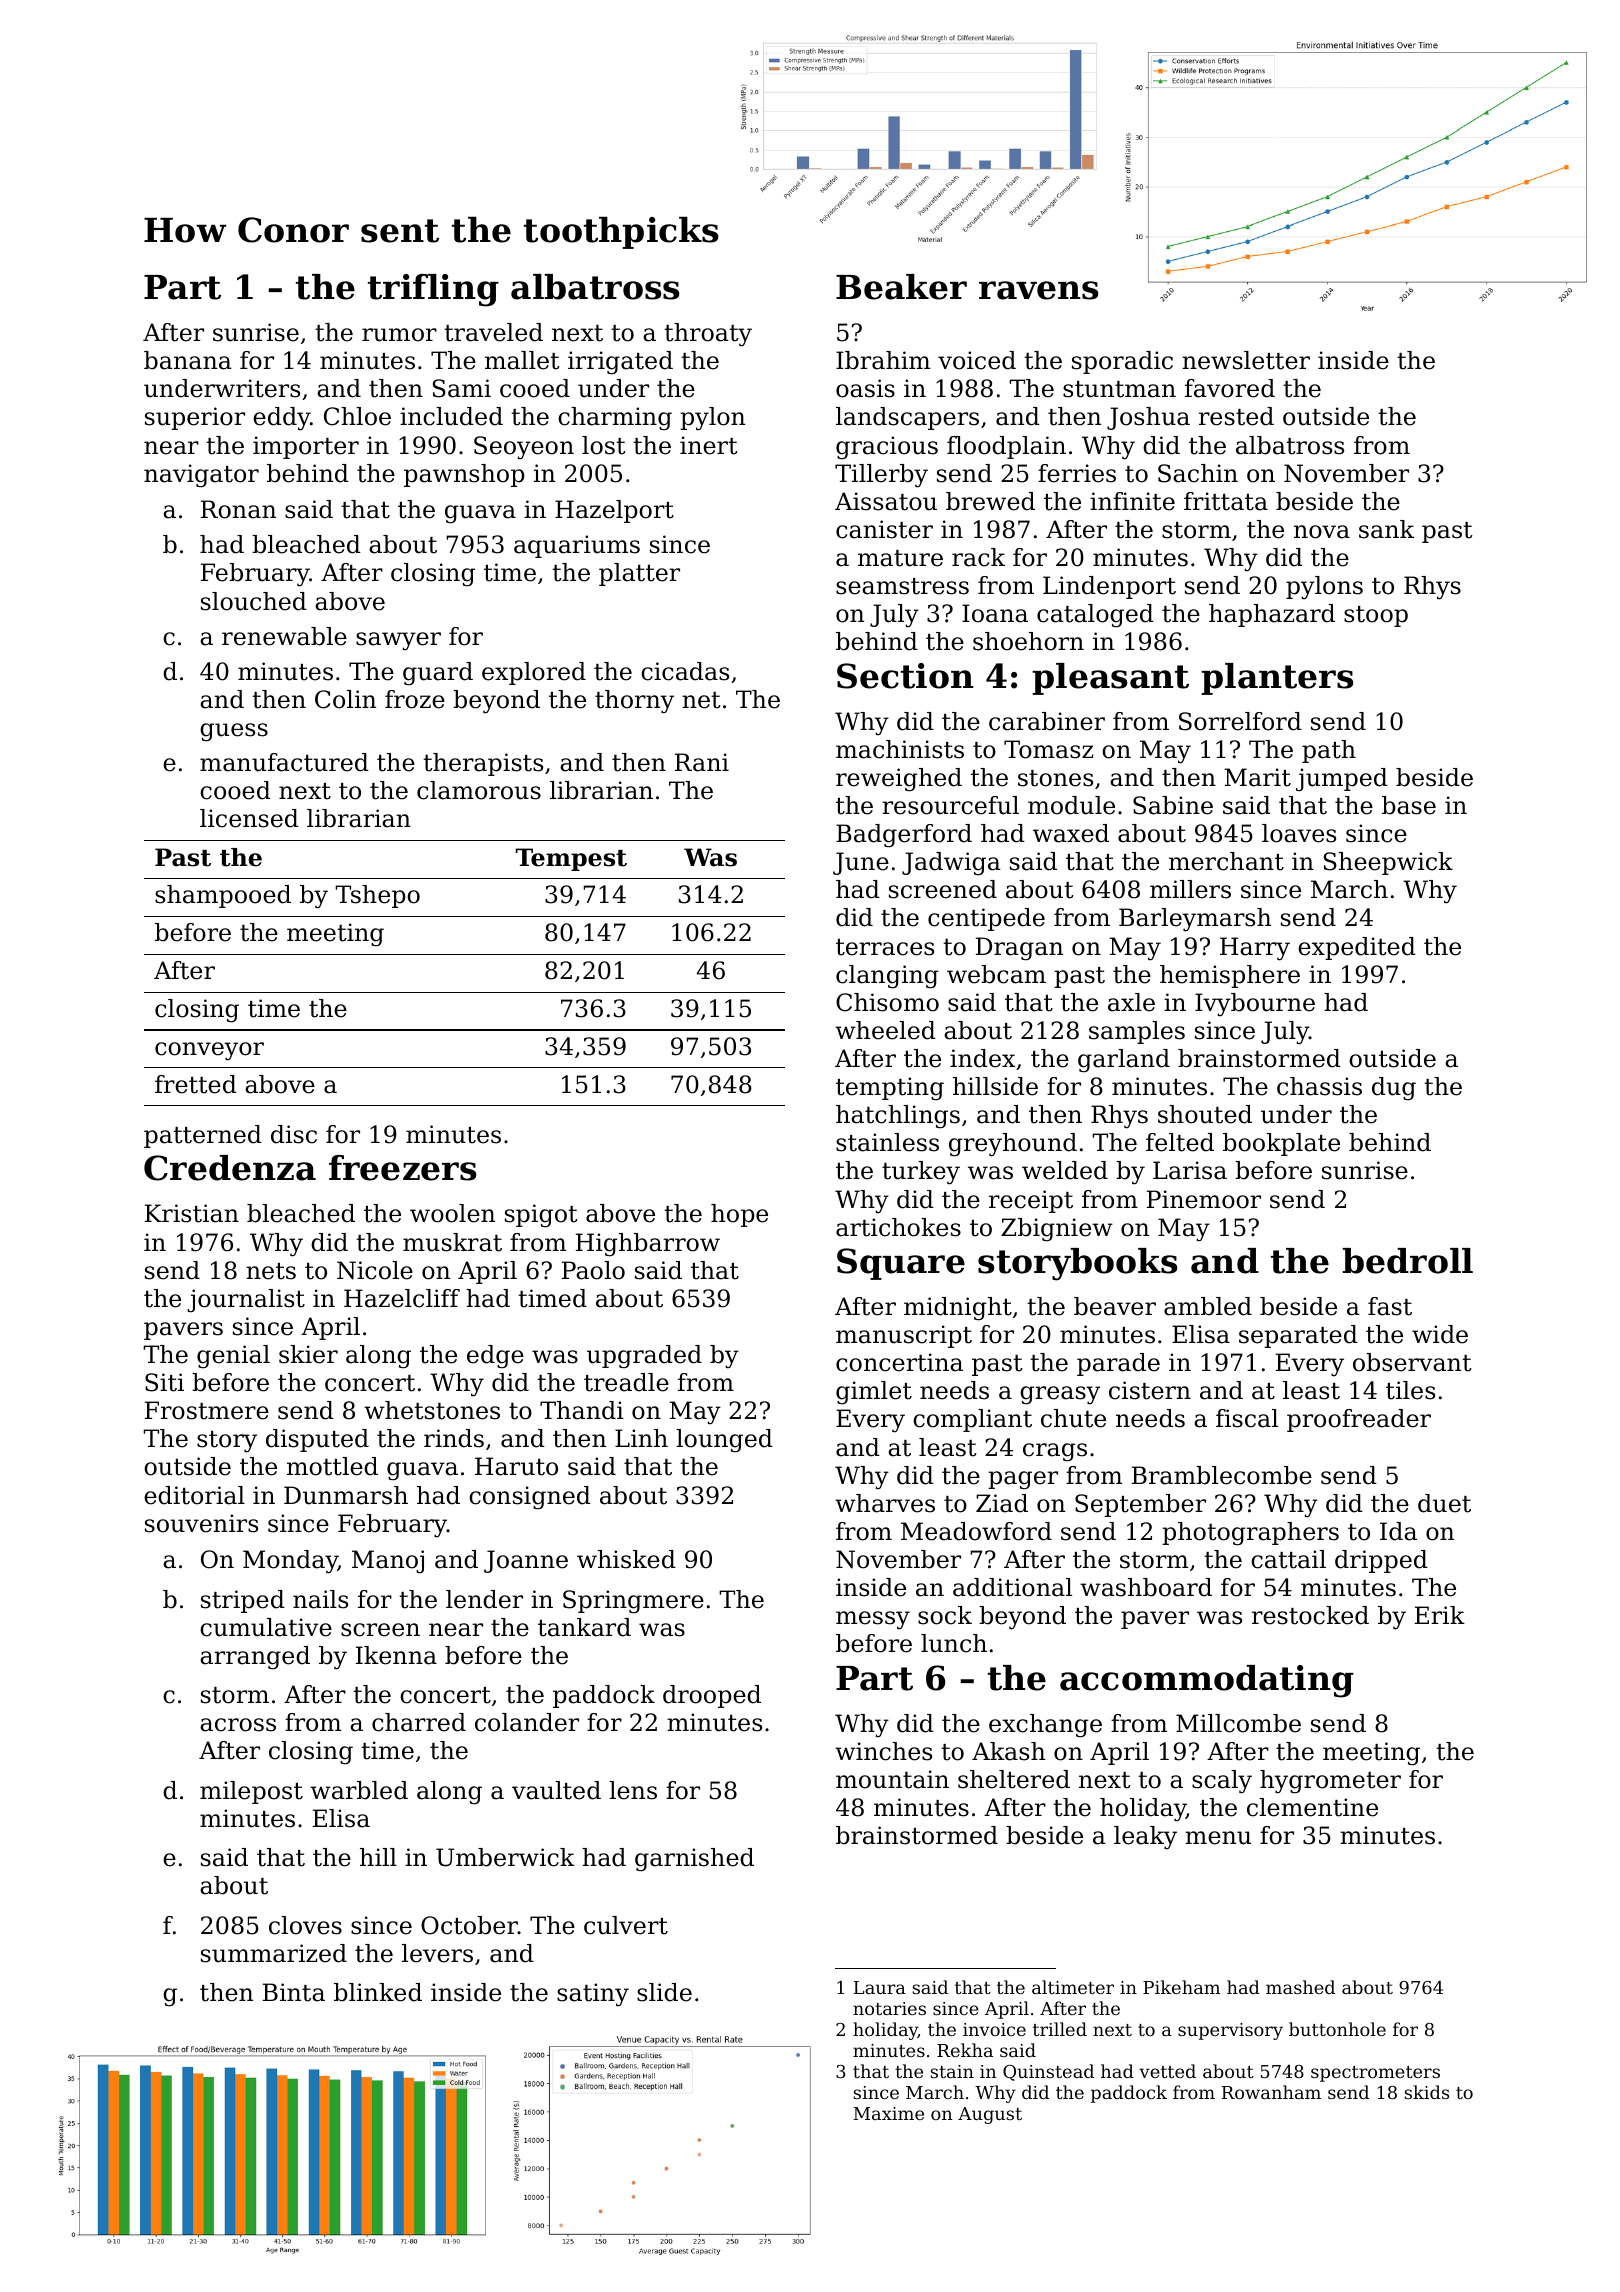 Image resolution: width=1620 pixels, height=2292 pixels. Describe the element at coordinates (281, 419) in the screenshot. I see `eddy` at that location.
